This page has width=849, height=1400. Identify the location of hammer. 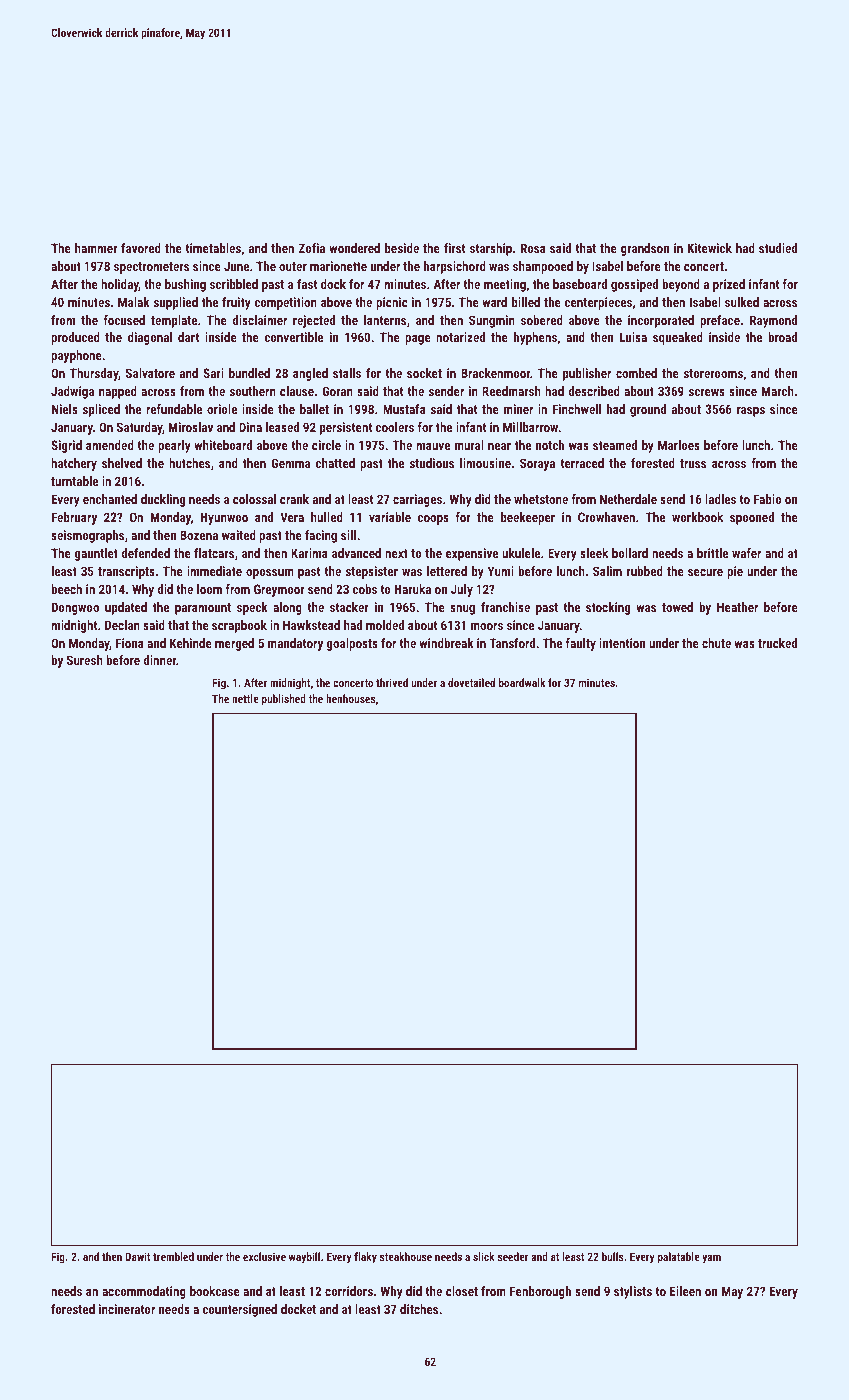
(96, 248).
